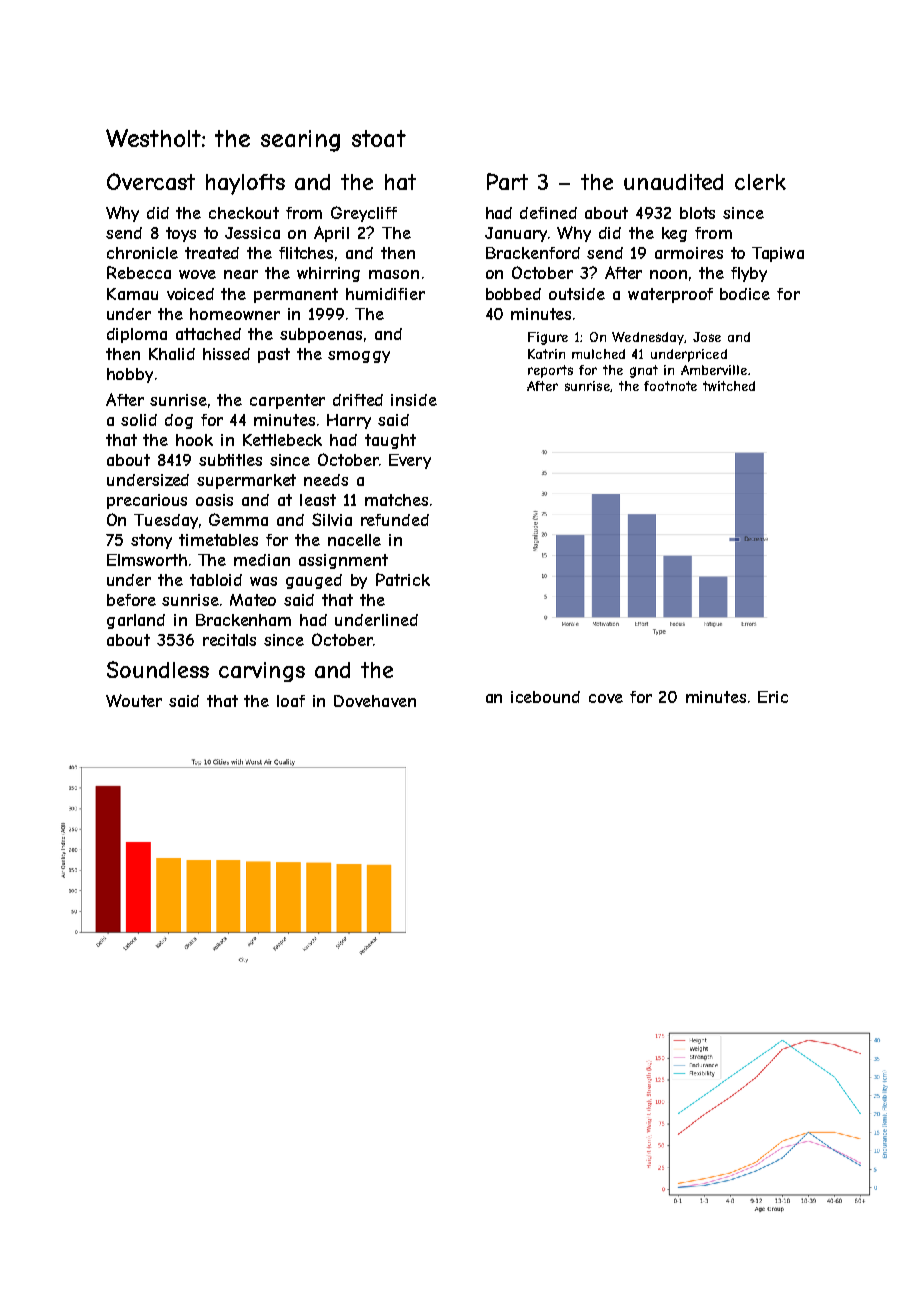 The width and height of the screenshot is (924, 1314). What do you see at coordinates (151, 541) in the screenshot?
I see `stony` at bounding box center [151, 541].
